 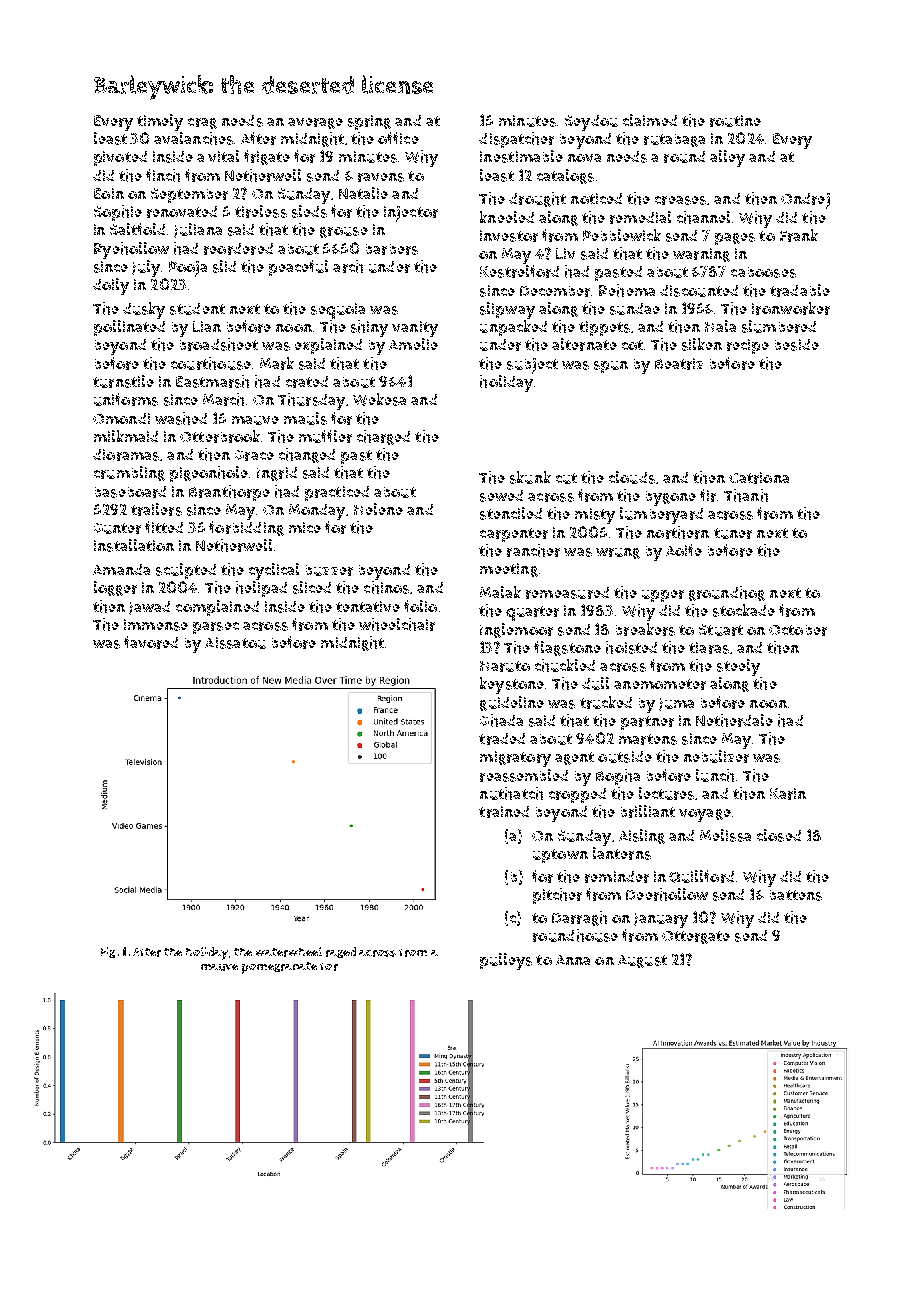 What do you see at coordinates (788, 794) in the screenshot?
I see `Karin` at bounding box center [788, 794].
